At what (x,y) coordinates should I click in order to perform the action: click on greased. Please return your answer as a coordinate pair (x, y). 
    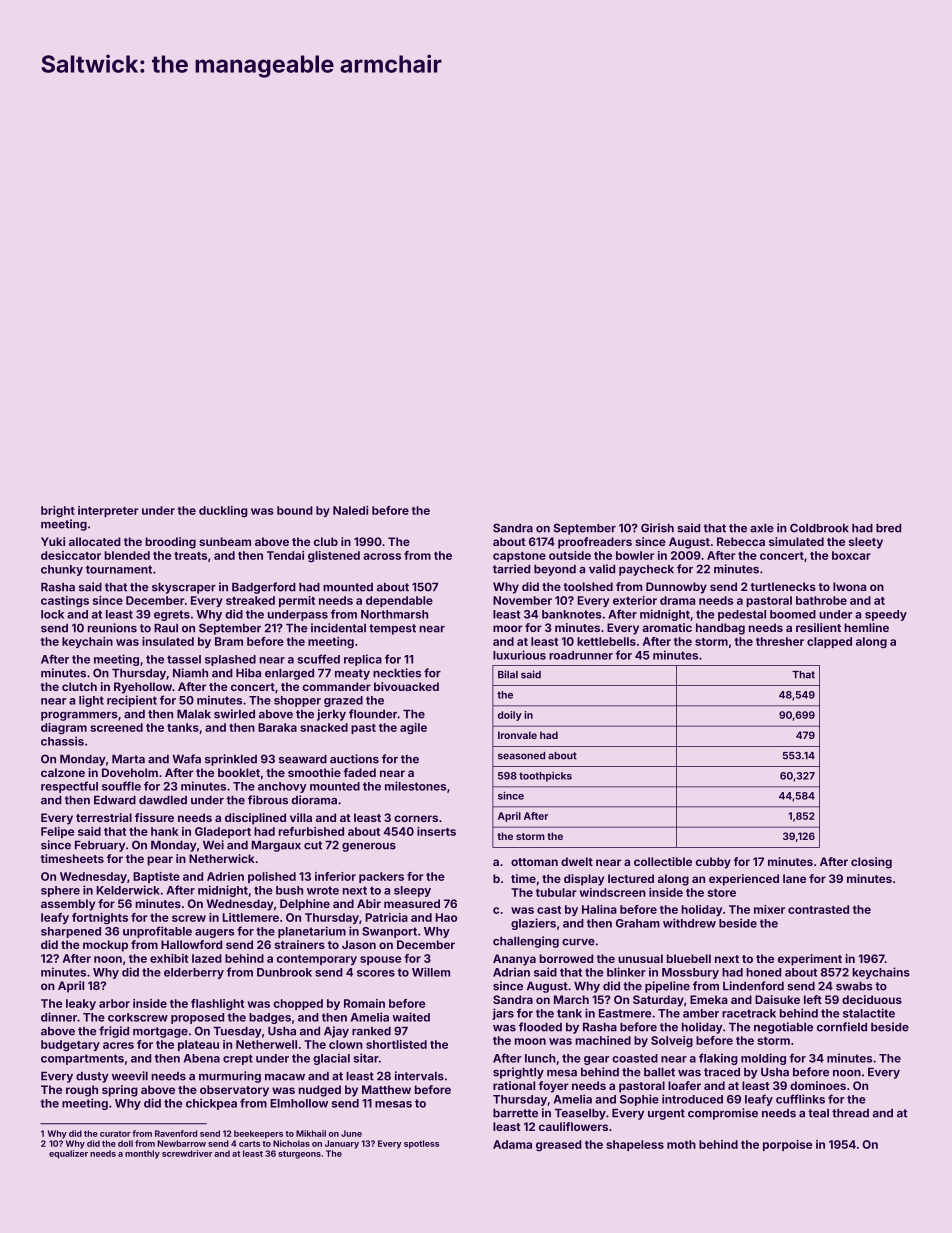
    Looking at the image, I should click on (559, 1145).
